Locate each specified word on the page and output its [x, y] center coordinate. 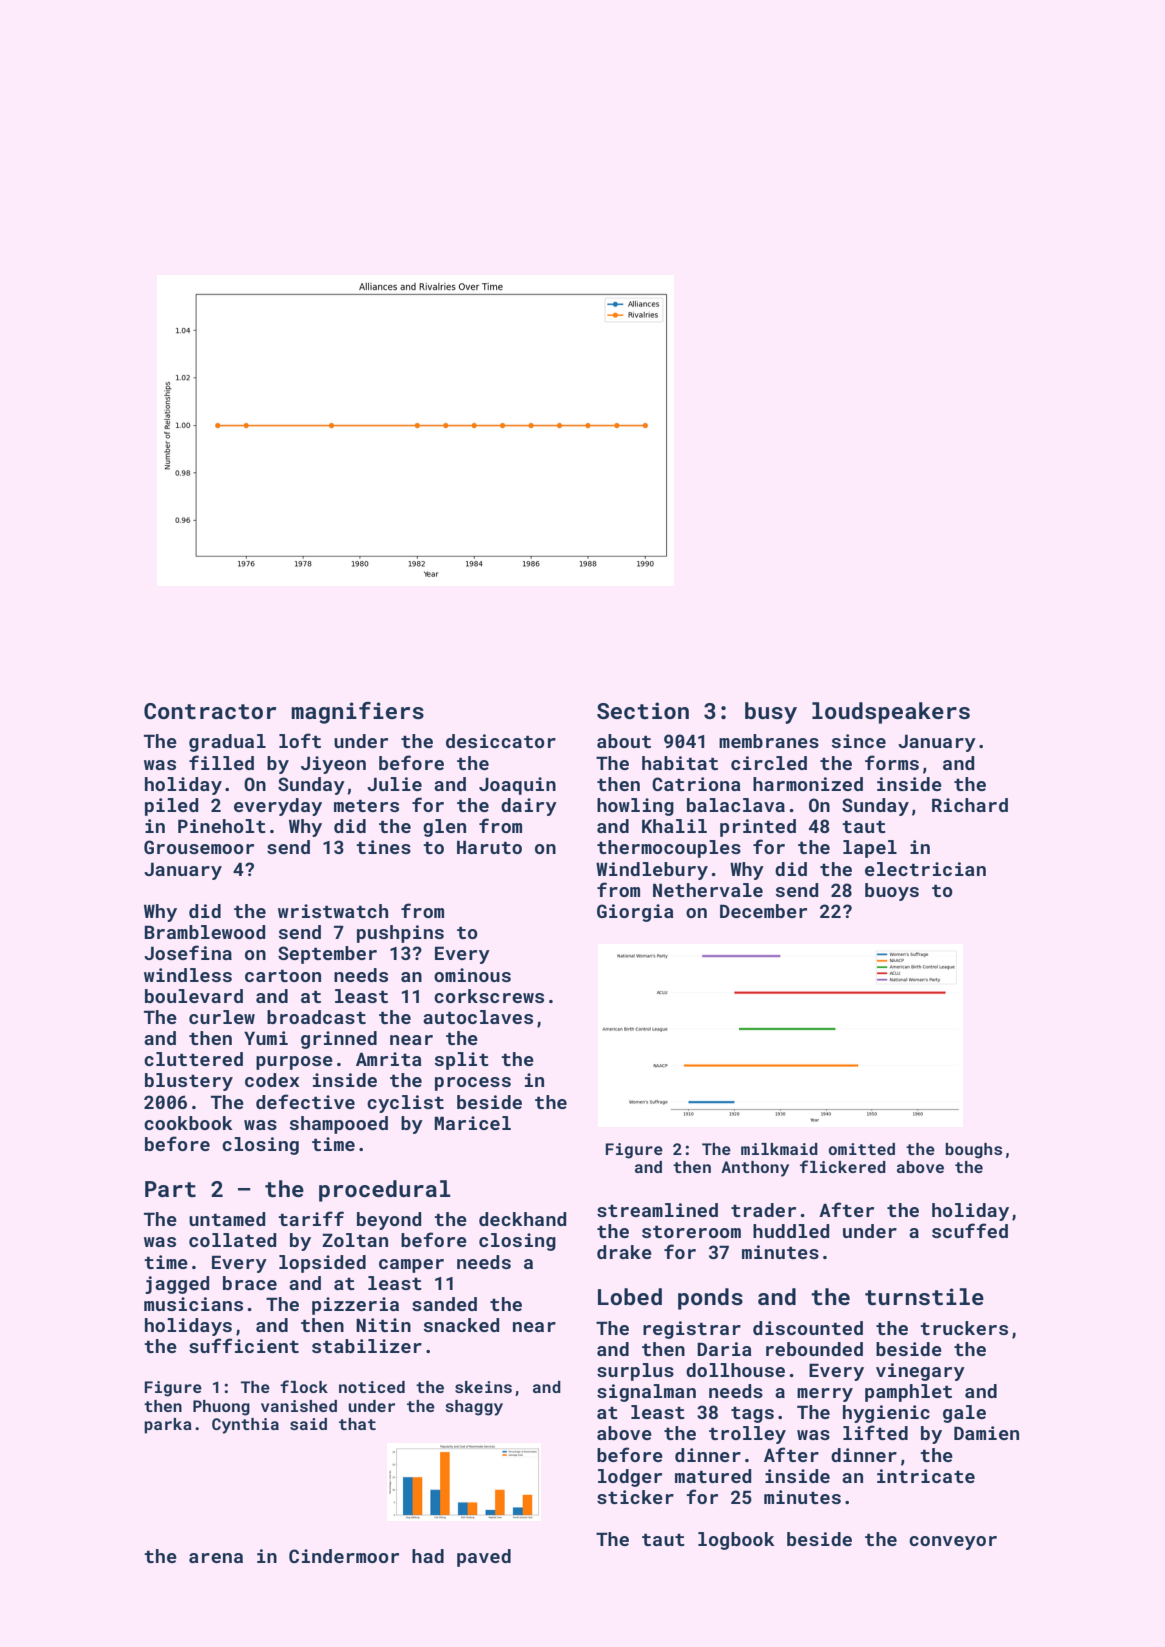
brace [250, 1283]
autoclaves [478, 1017]
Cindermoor [344, 1556]
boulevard [194, 996]
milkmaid [779, 1149]
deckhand [522, 1219]
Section [643, 710]
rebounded [814, 1349]
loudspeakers [891, 713]
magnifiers [357, 713]
